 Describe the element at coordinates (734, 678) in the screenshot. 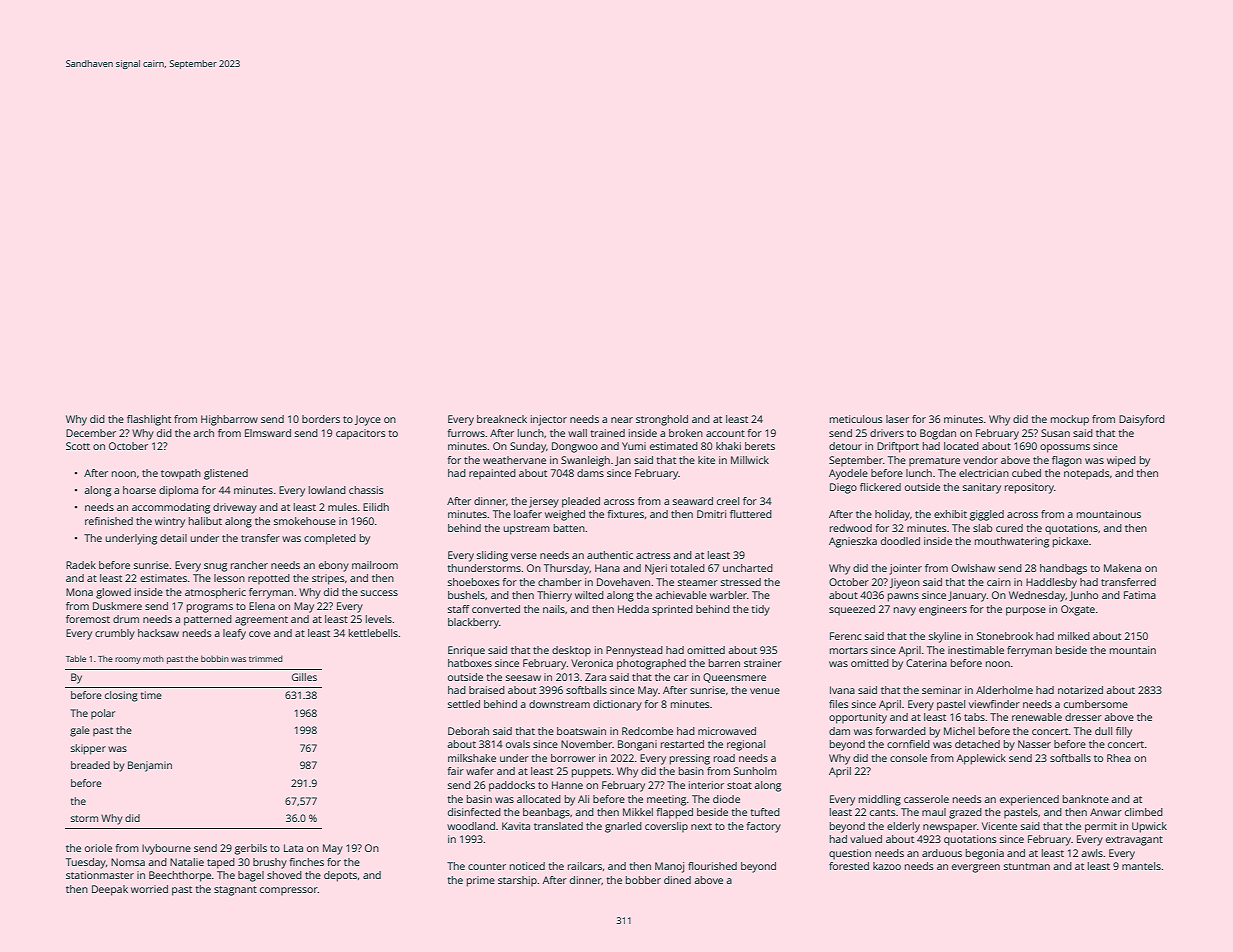

I see `Queensmere` at that location.
